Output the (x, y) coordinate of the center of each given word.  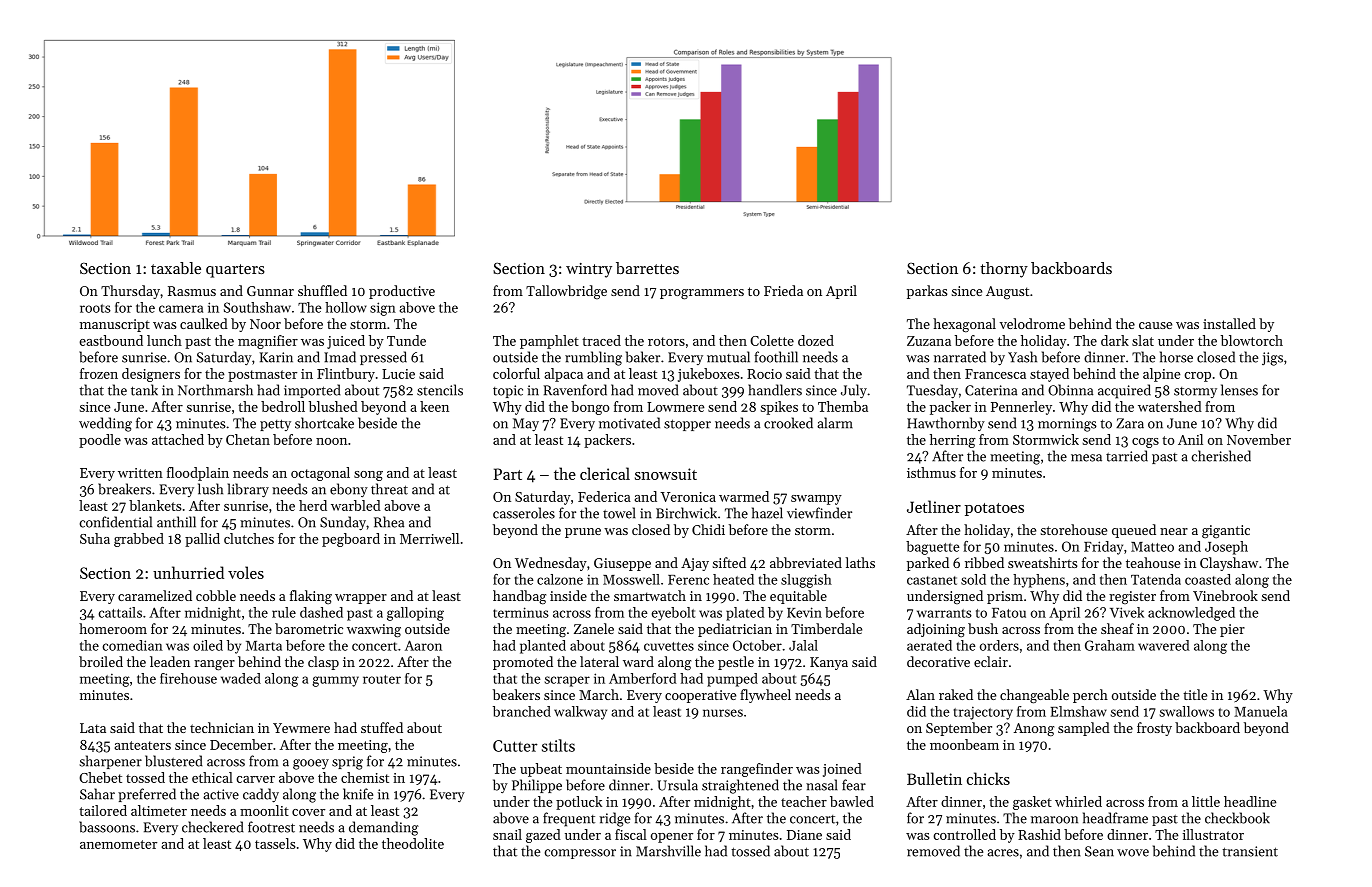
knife (358, 794)
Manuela (1260, 711)
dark (1115, 340)
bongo (590, 408)
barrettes (647, 268)
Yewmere (301, 728)
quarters (235, 271)
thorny (1004, 270)
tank (144, 390)
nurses (723, 713)
